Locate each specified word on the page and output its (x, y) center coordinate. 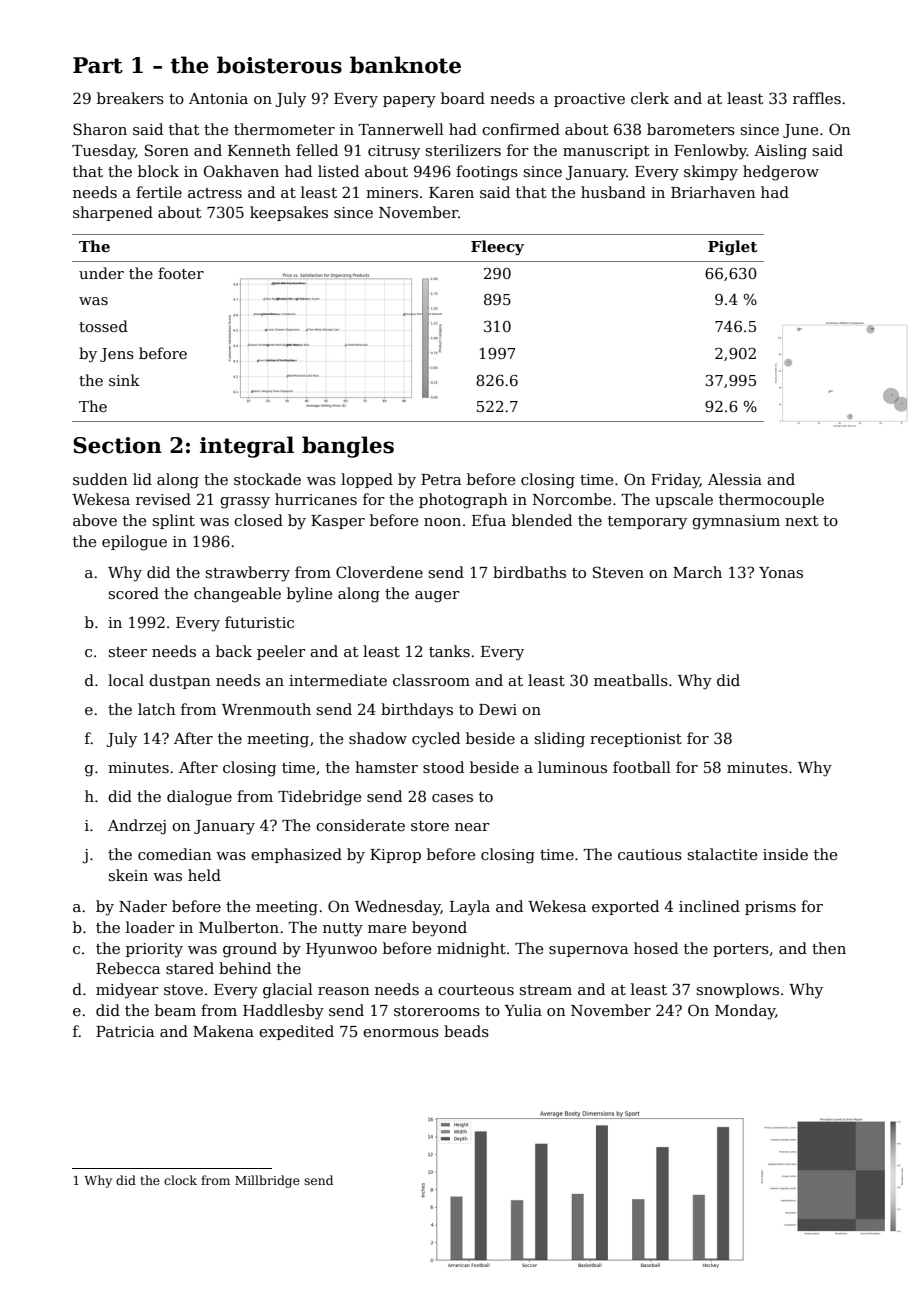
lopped (367, 480)
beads (466, 1031)
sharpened (113, 213)
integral (247, 447)
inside (785, 854)
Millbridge (267, 1181)
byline (309, 595)
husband (613, 192)
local (126, 680)
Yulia (523, 1010)
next (802, 521)
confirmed (521, 129)
